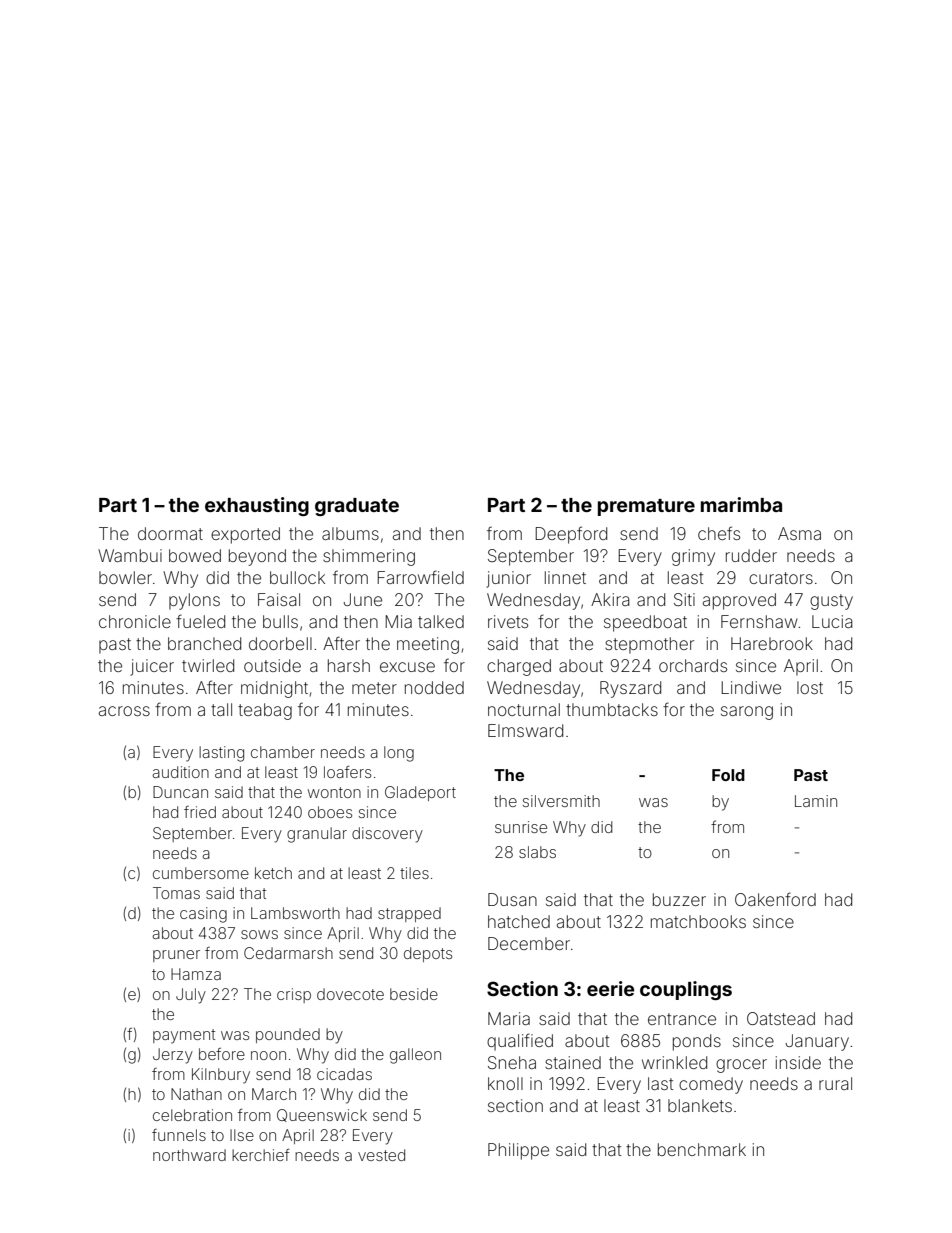 The width and height of the document is (952, 1233). What do you see at coordinates (571, 535) in the document?
I see `Deepford` at bounding box center [571, 535].
